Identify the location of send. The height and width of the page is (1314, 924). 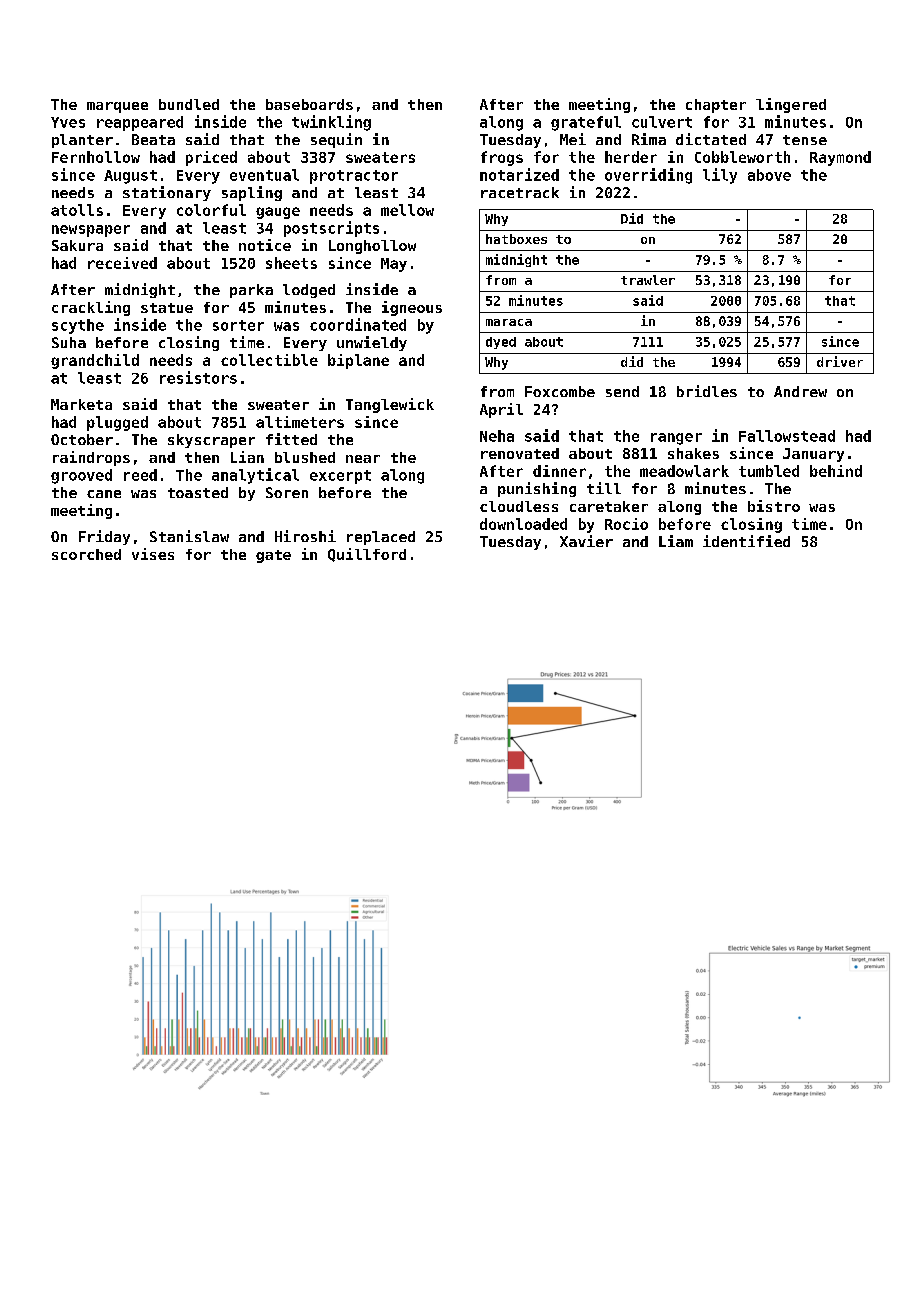
(622, 391).
